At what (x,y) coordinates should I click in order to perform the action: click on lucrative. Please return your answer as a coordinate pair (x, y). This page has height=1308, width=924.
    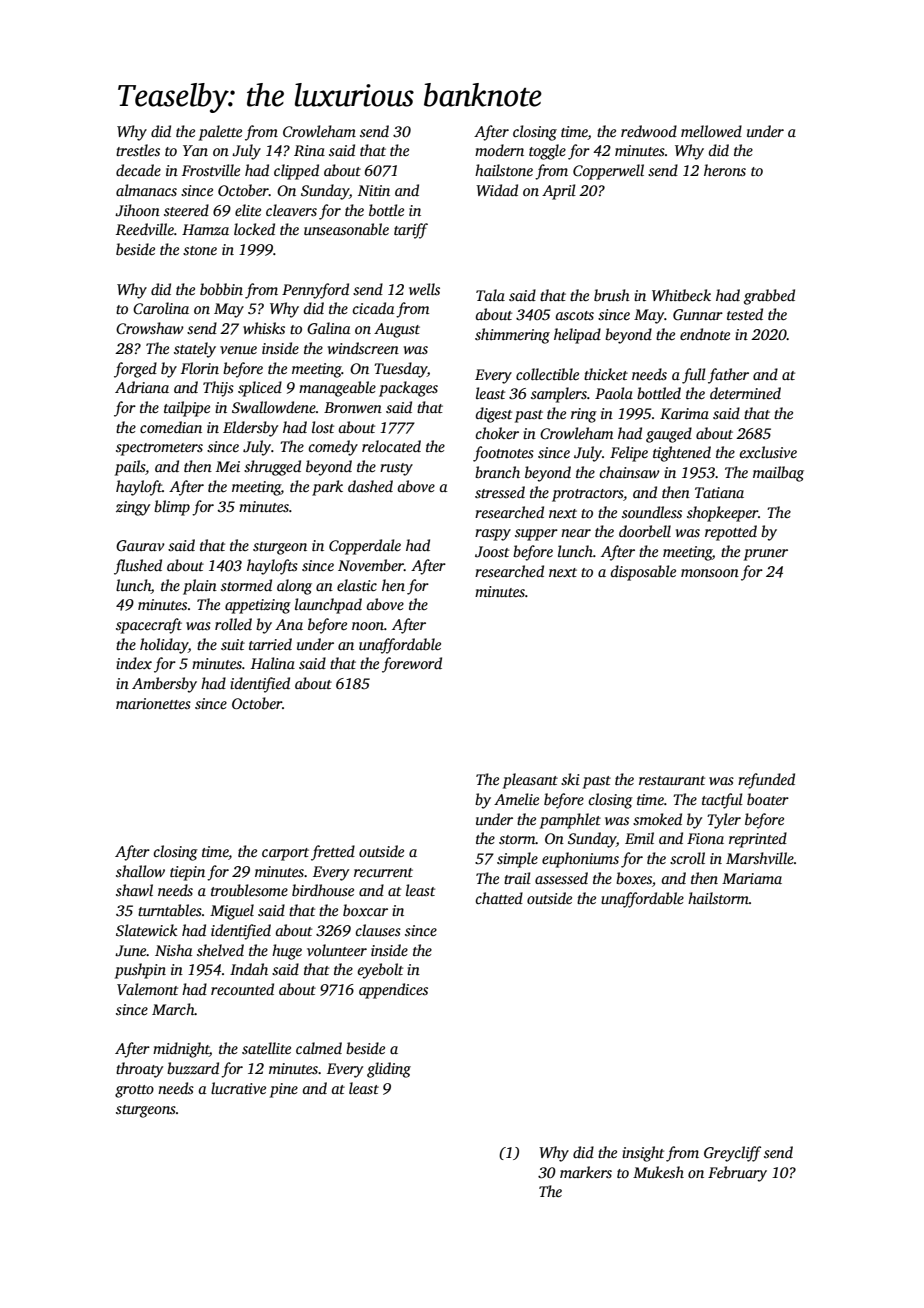
    Looking at the image, I should click on (238, 1088).
